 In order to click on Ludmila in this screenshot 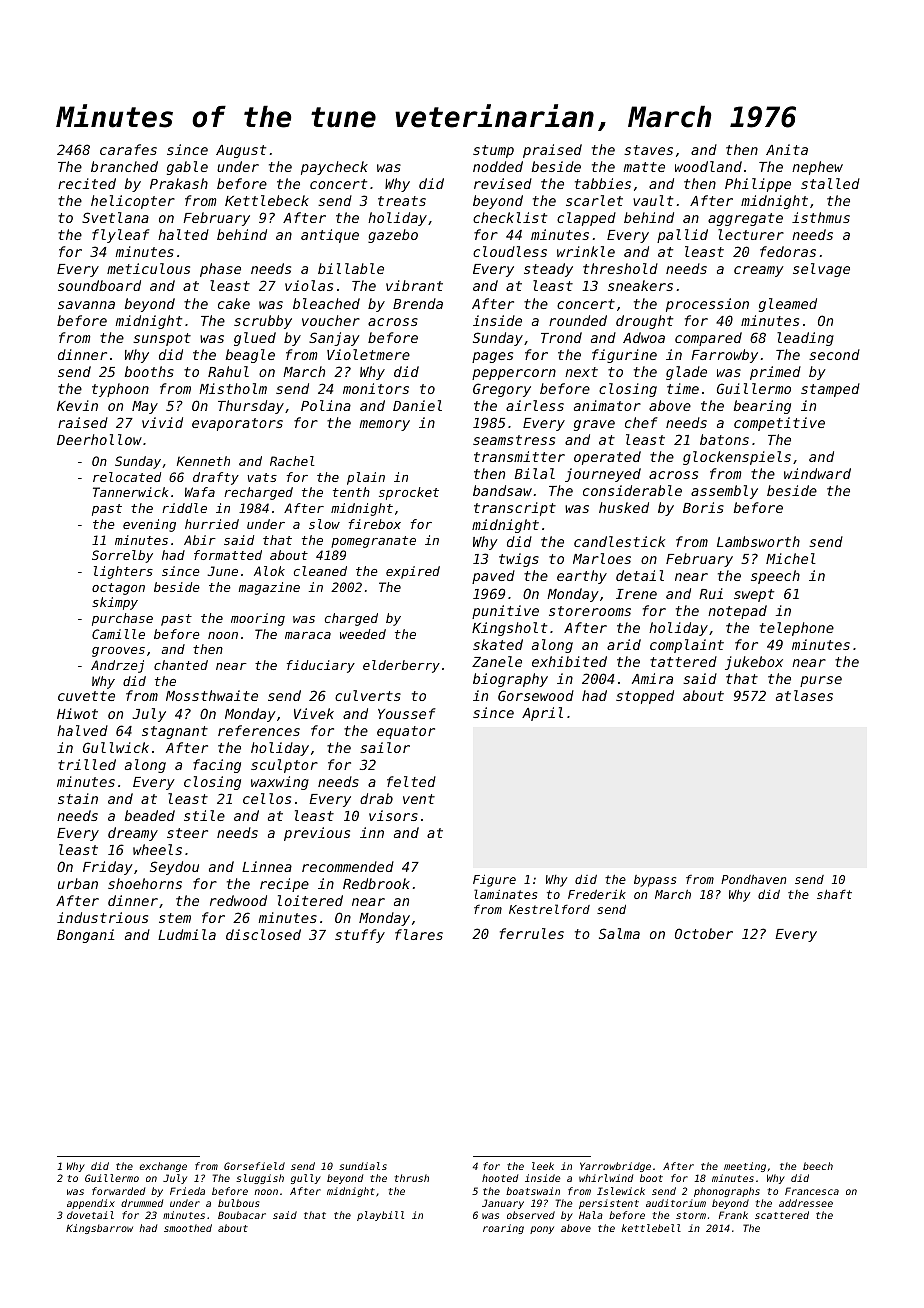, I will do `click(187, 934)`.
